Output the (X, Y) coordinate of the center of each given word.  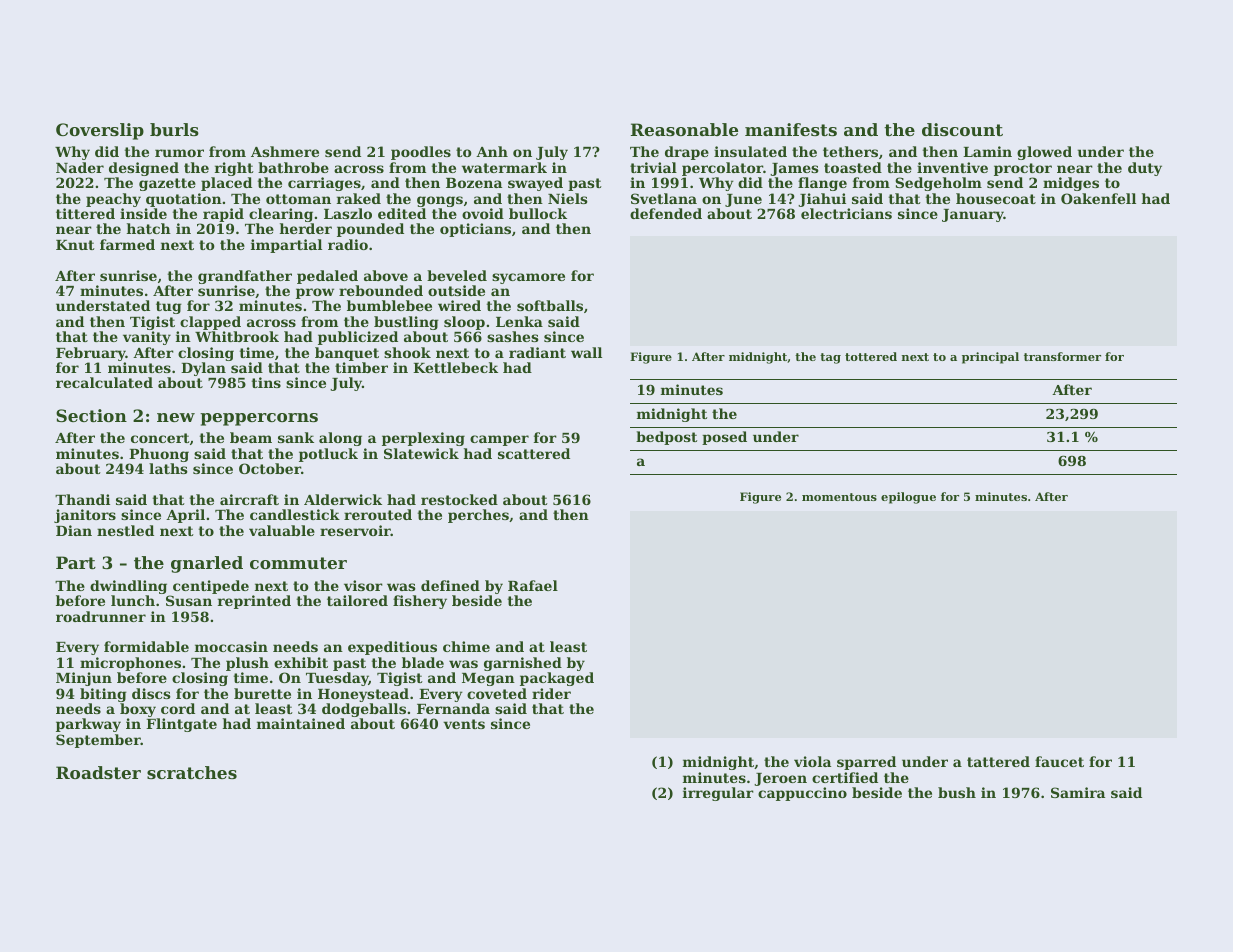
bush (957, 792)
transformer (1062, 356)
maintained (301, 723)
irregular (718, 794)
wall (586, 352)
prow (315, 293)
